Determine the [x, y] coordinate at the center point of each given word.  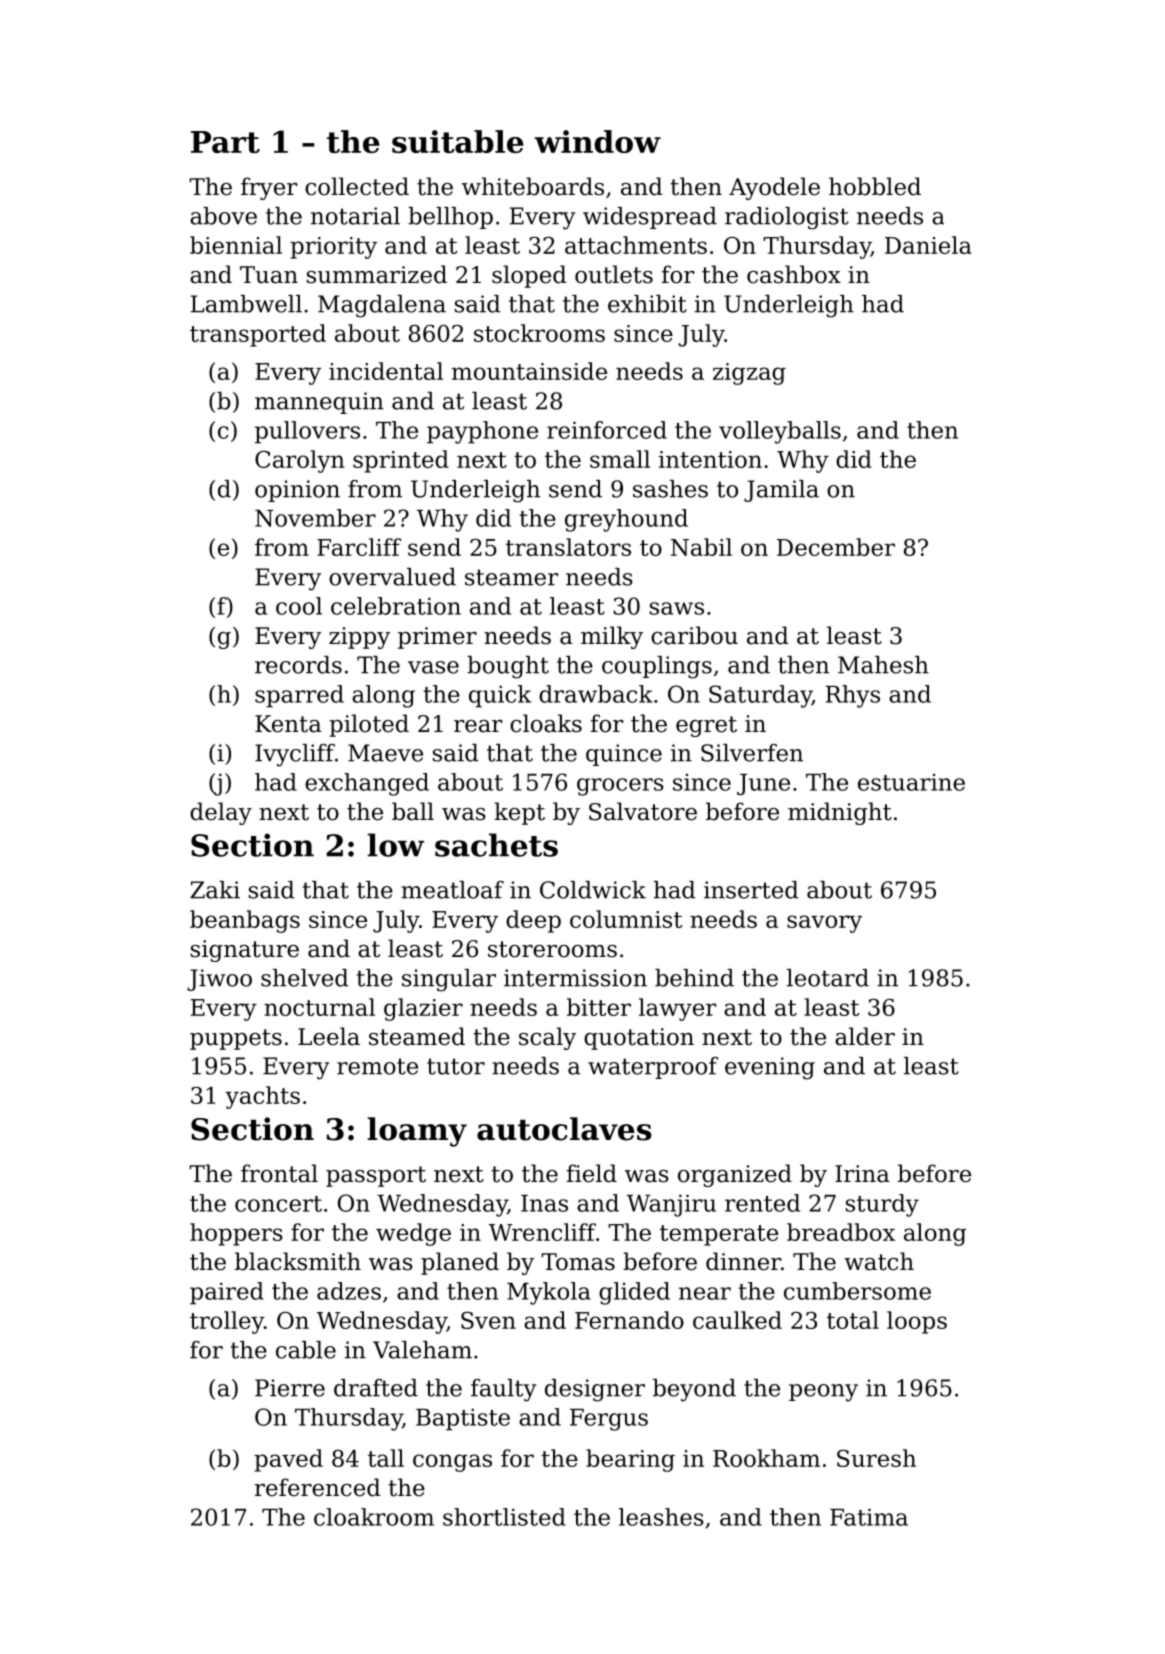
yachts [262, 1097]
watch [879, 1261]
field [592, 1173]
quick [500, 696]
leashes [661, 1517]
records [298, 665]
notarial [355, 216]
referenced [317, 1487]
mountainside [529, 371]
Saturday [760, 696]
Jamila [781, 491]
